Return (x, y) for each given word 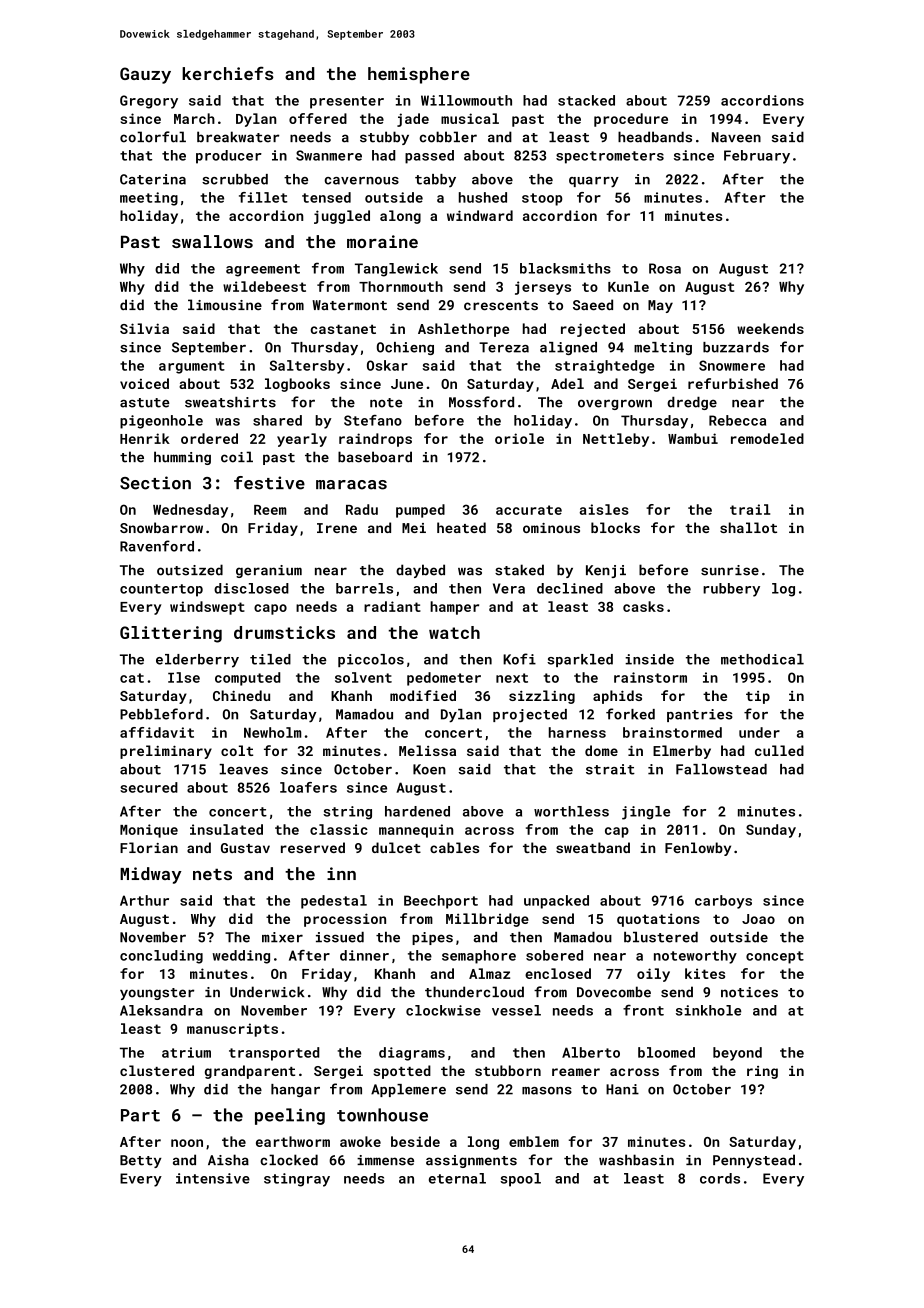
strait (610, 769)
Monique (149, 831)
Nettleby (616, 440)
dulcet (396, 847)
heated (461, 527)
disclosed (251, 588)
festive (269, 483)
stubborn (508, 1070)
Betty (141, 1161)
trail (750, 509)
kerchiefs (228, 73)
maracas (351, 485)
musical (470, 118)
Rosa (665, 268)
